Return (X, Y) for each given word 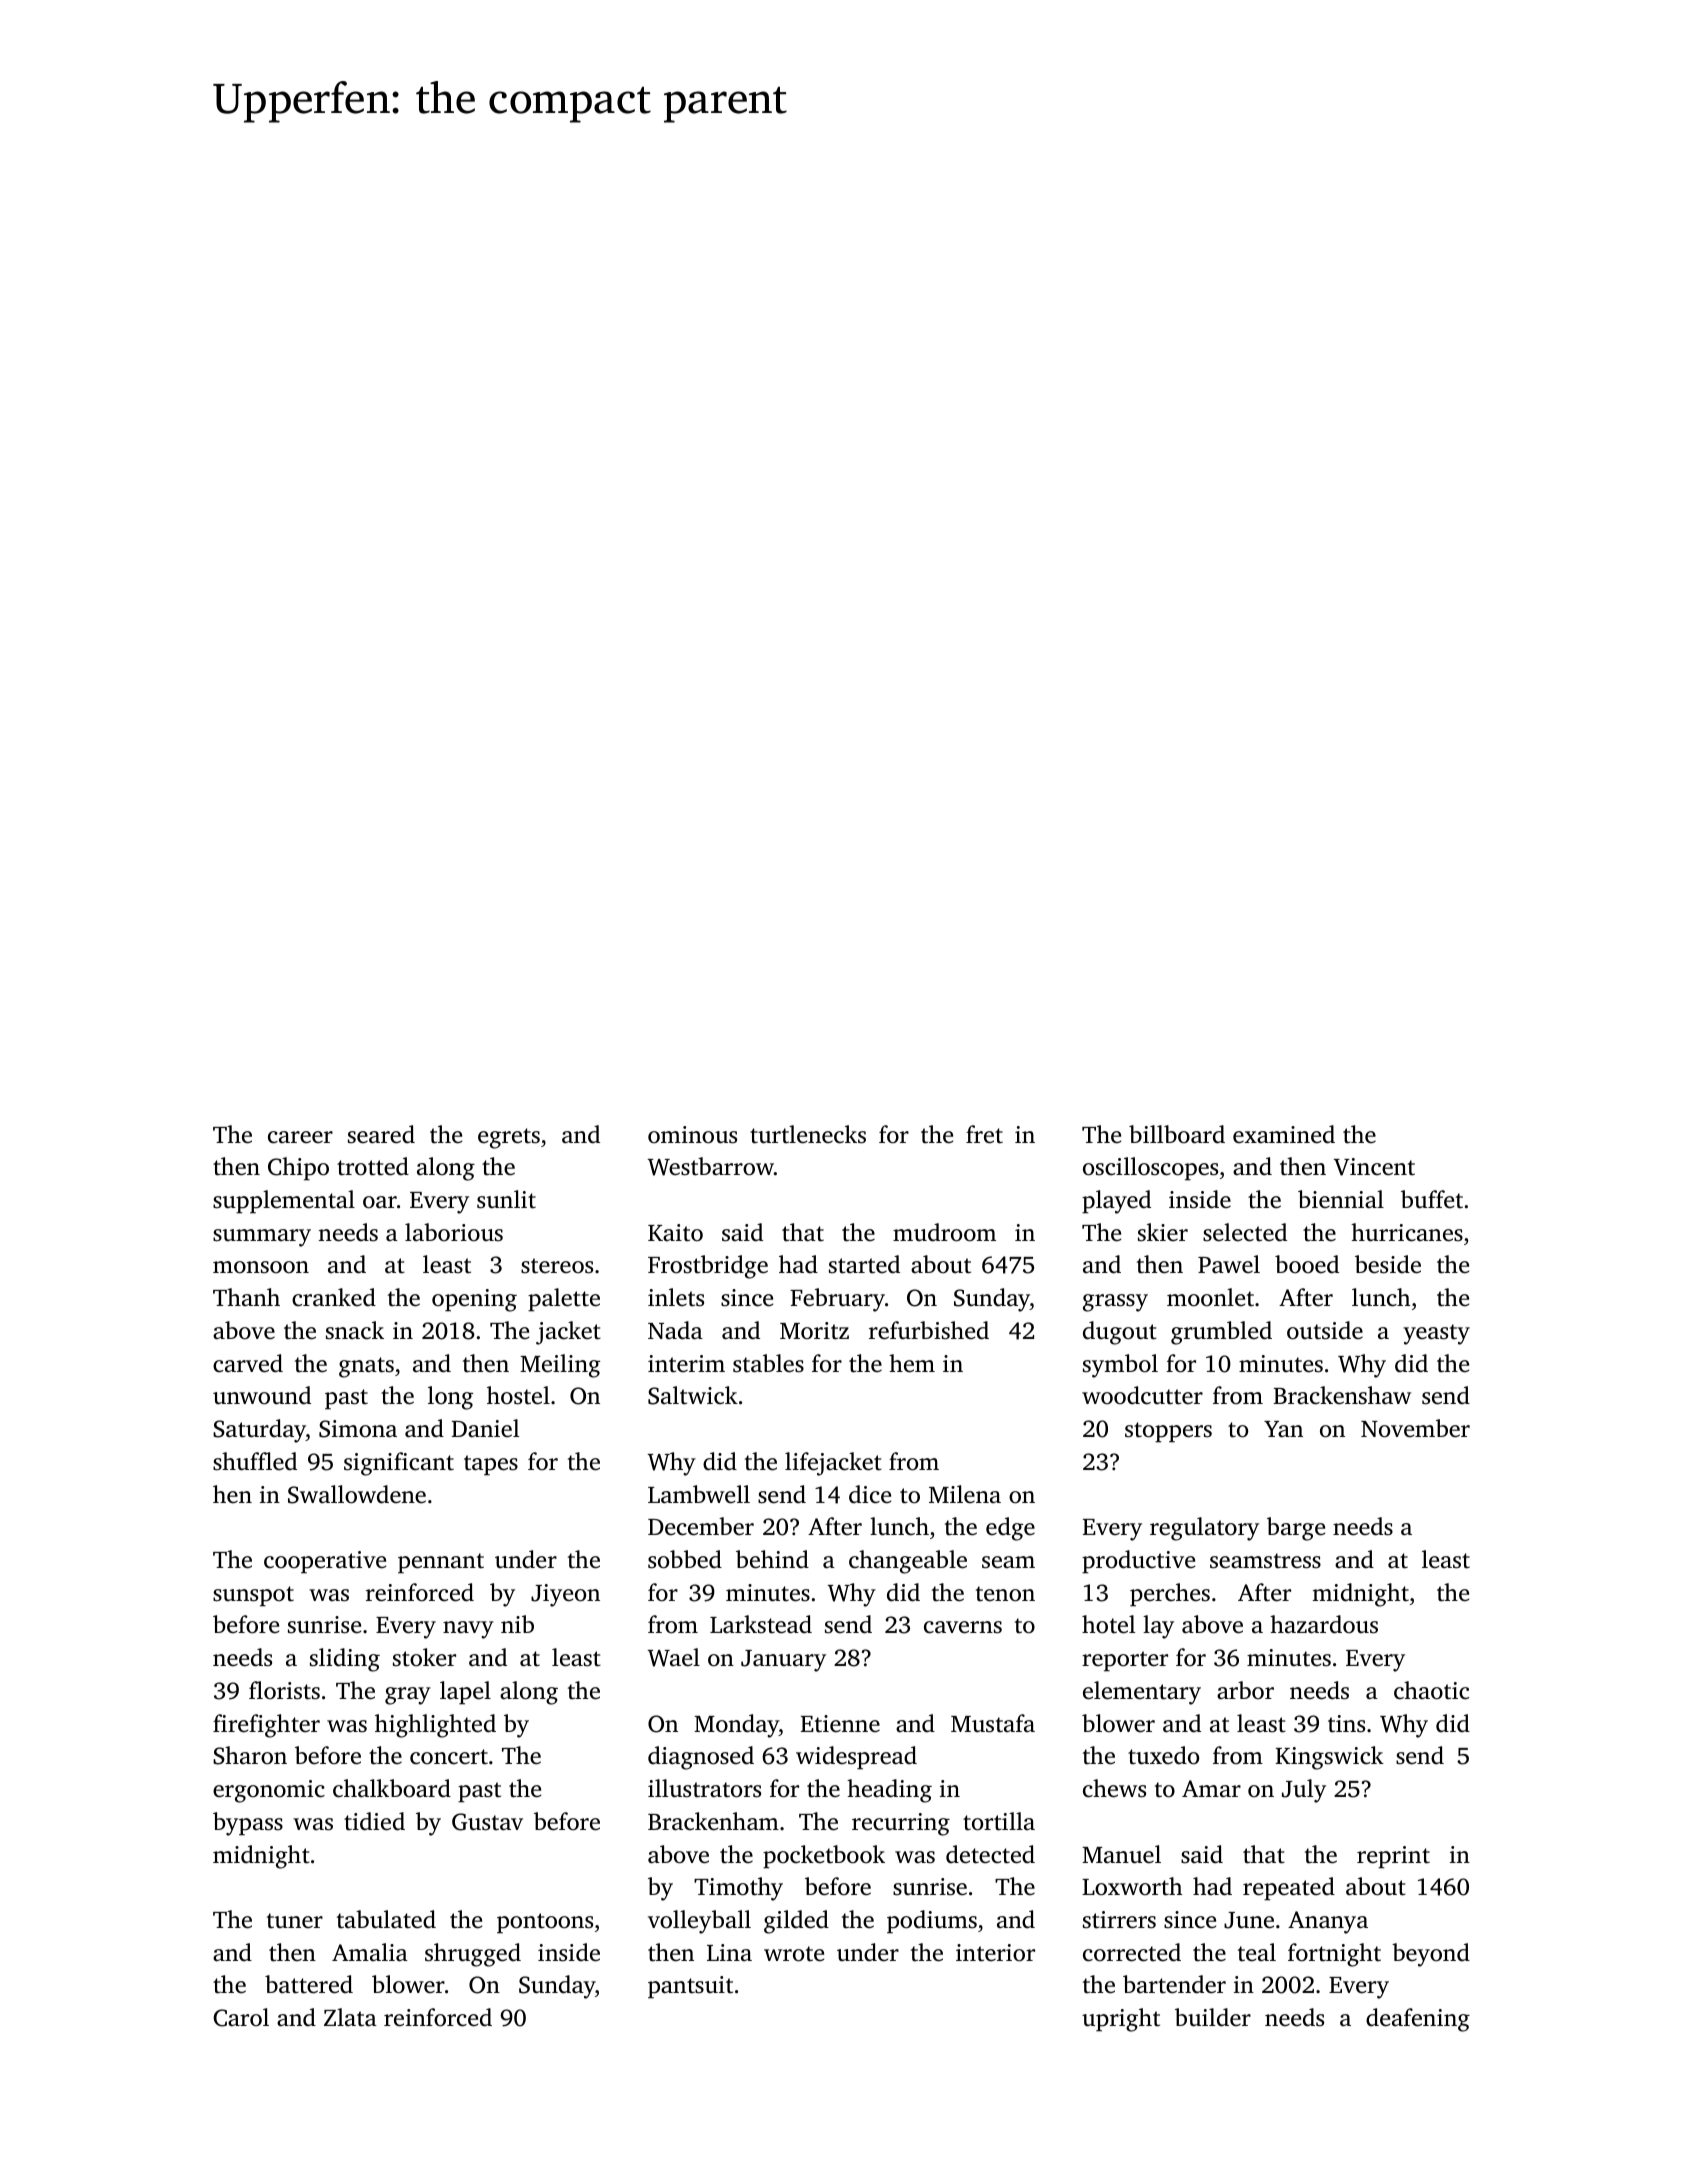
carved (248, 1363)
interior (995, 1953)
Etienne (840, 1724)
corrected (1132, 1952)
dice (870, 1494)
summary (262, 1238)
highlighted (435, 1726)
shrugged (473, 1955)
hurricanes (1407, 1232)
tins (1346, 1724)
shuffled (255, 1461)
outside (1325, 1330)
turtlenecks (808, 1134)
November (1415, 1428)
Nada (675, 1330)
